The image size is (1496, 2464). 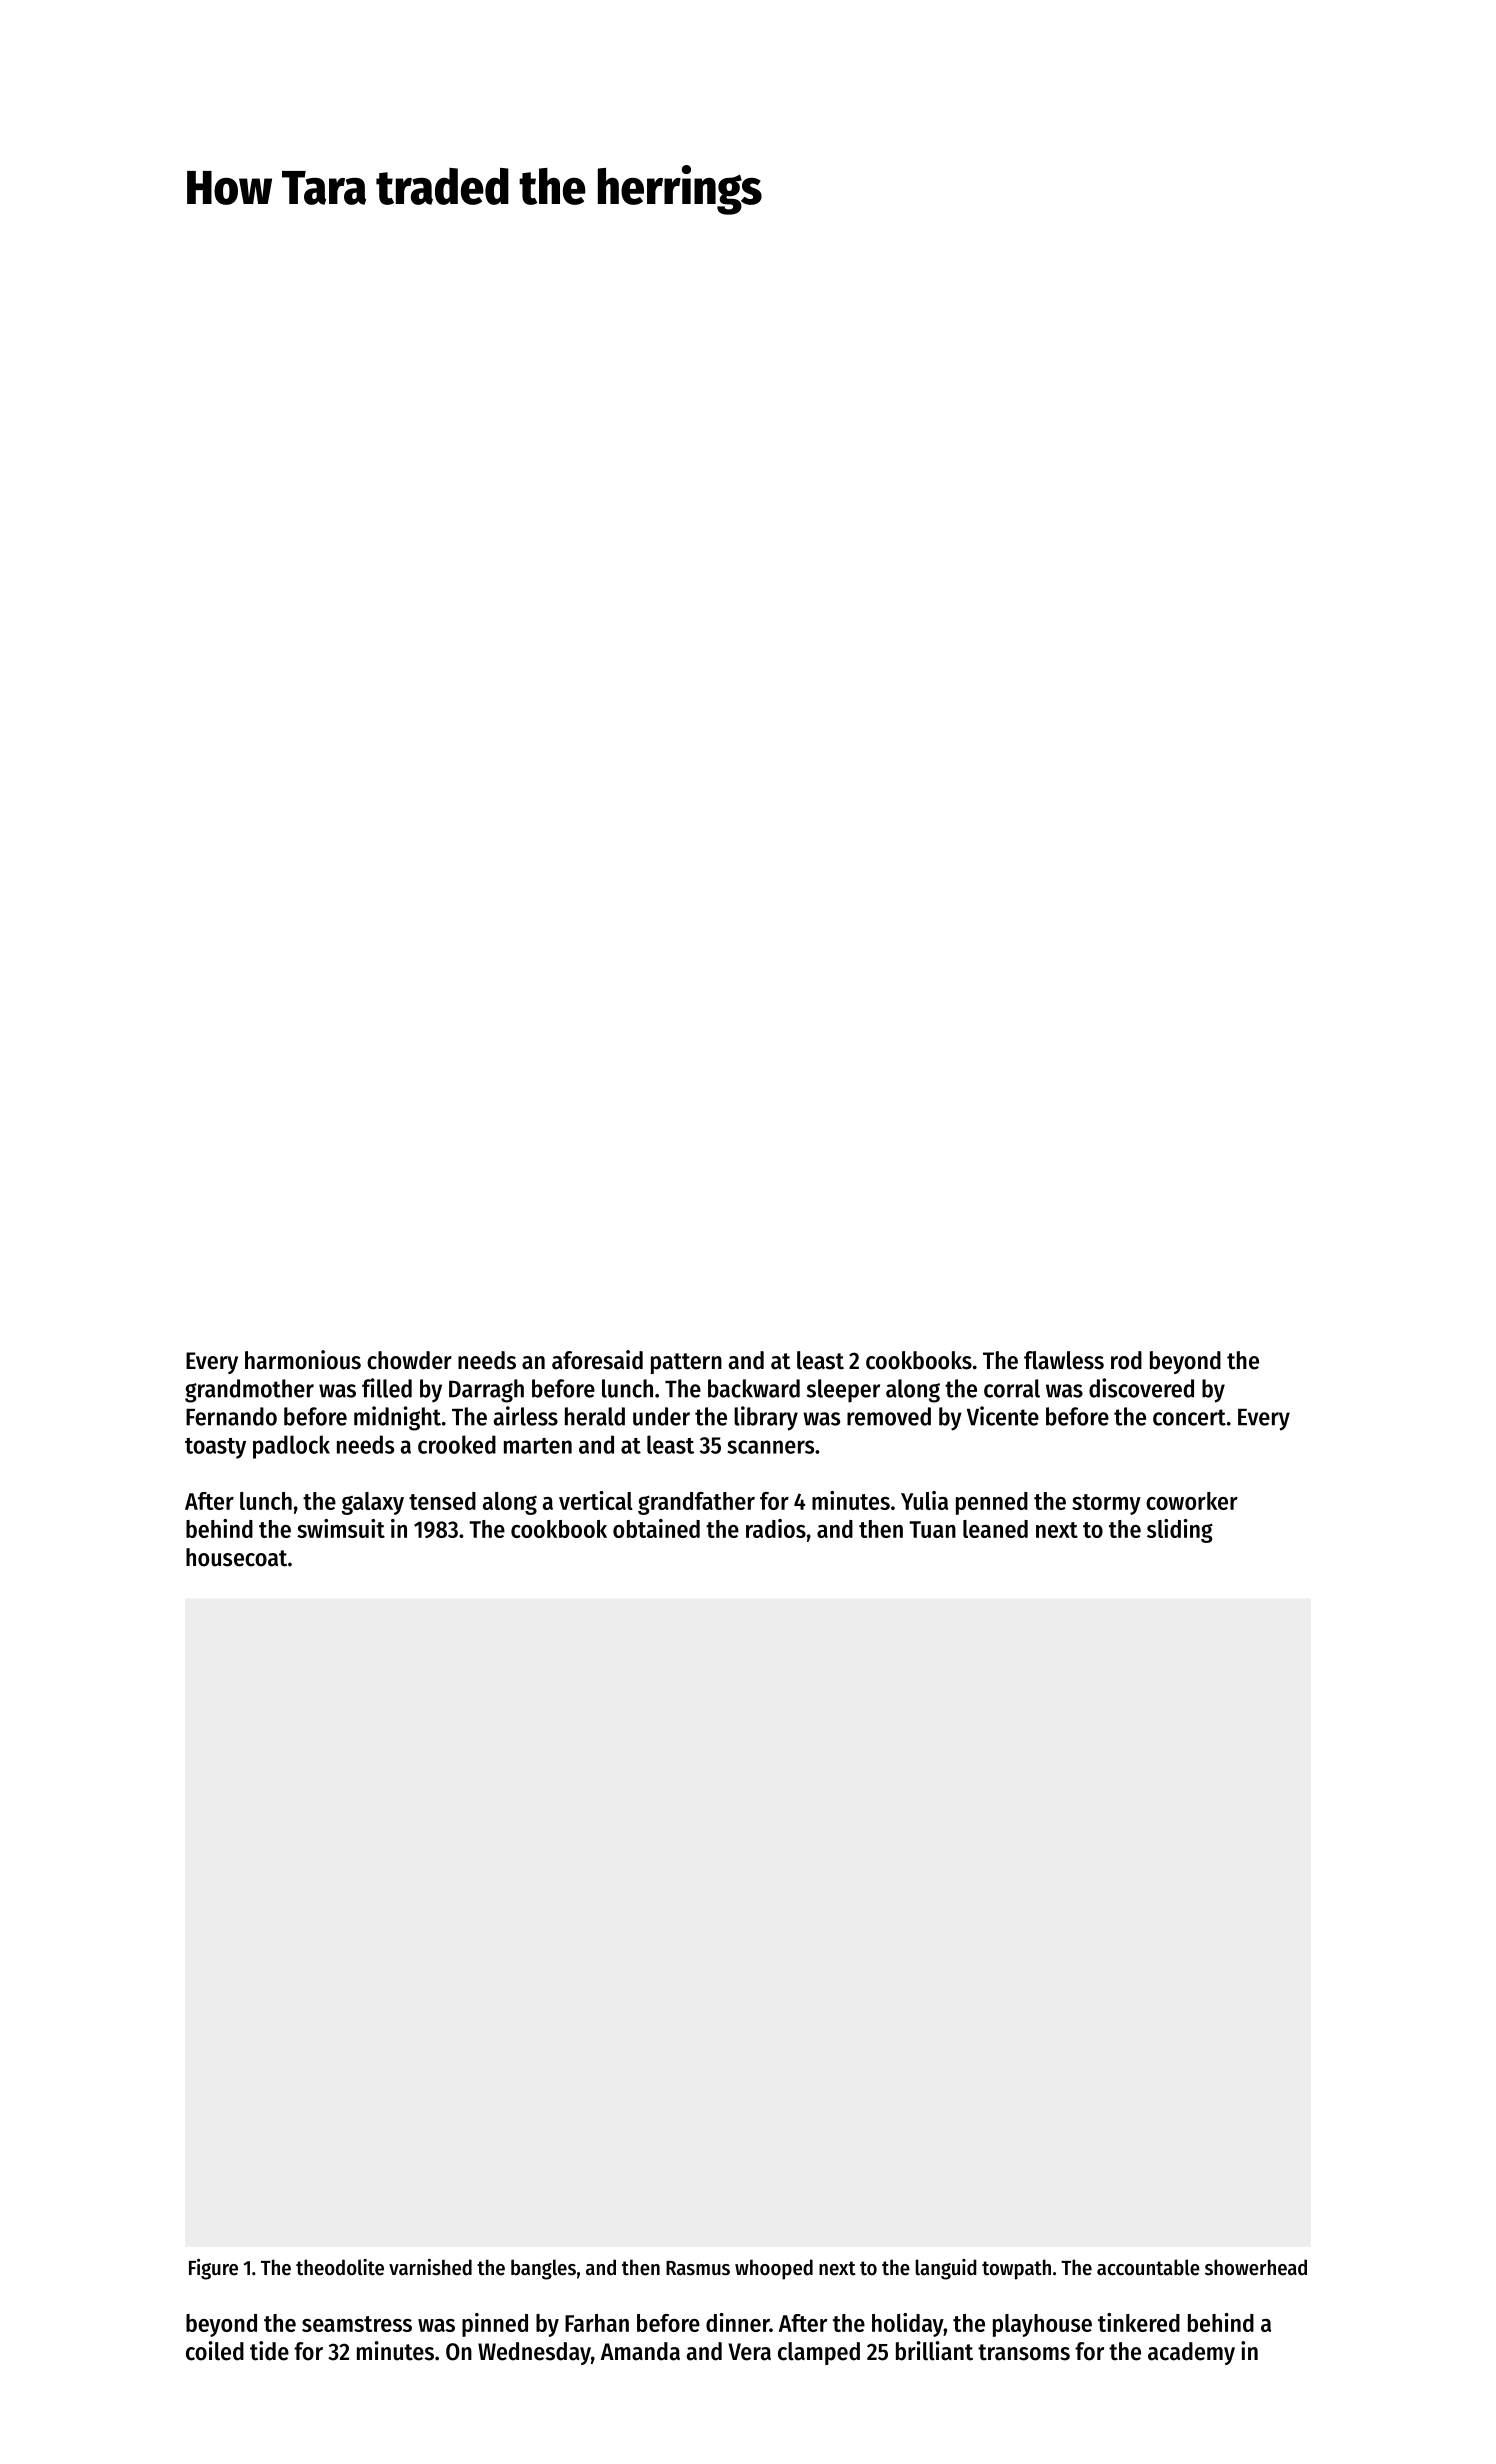 I want to click on leaned, so click(x=995, y=1529).
